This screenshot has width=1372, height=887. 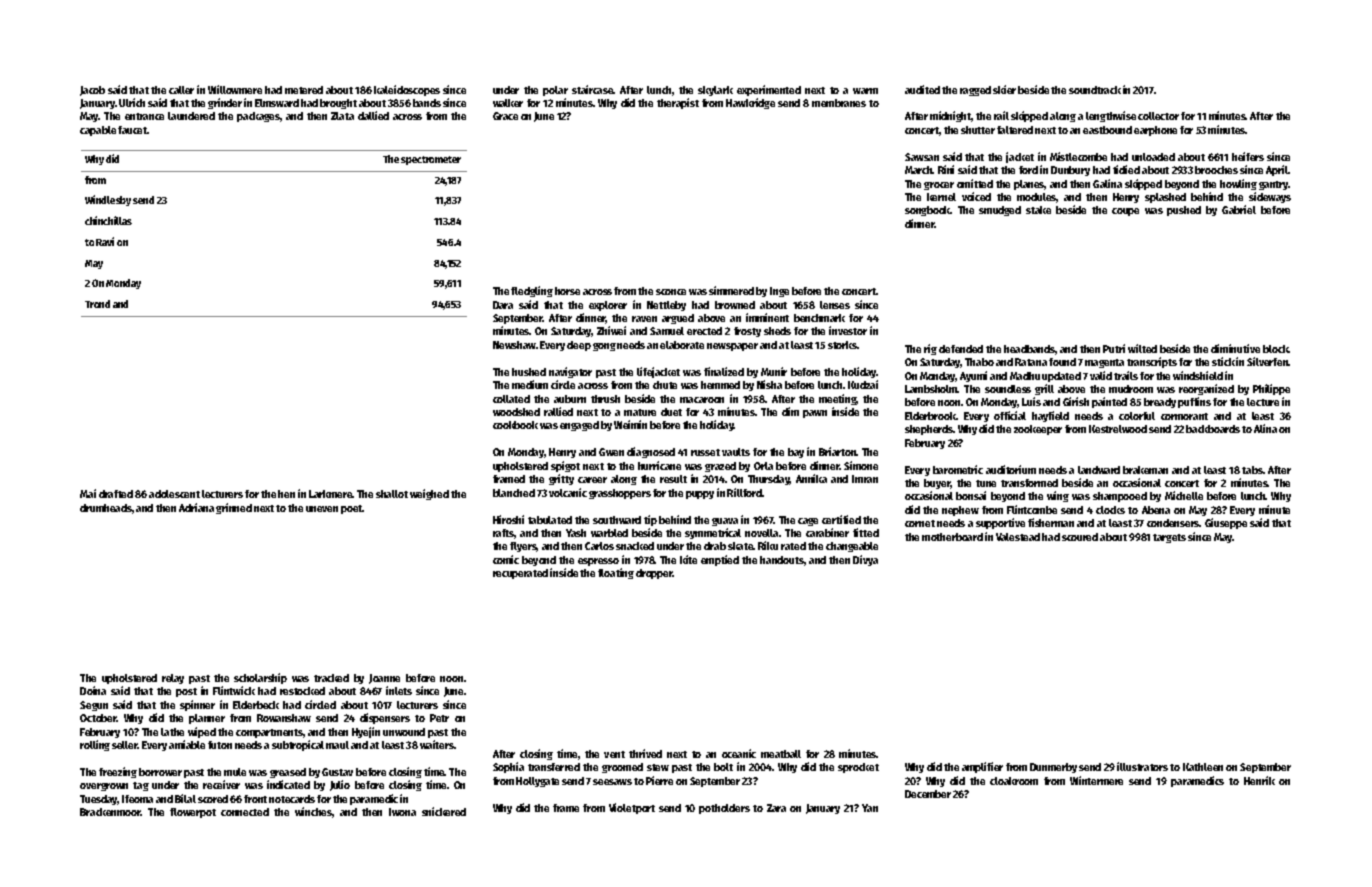 What do you see at coordinates (1095, 90) in the screenshot?
I see `soundtrack` at bounding box center [1095, 90].
